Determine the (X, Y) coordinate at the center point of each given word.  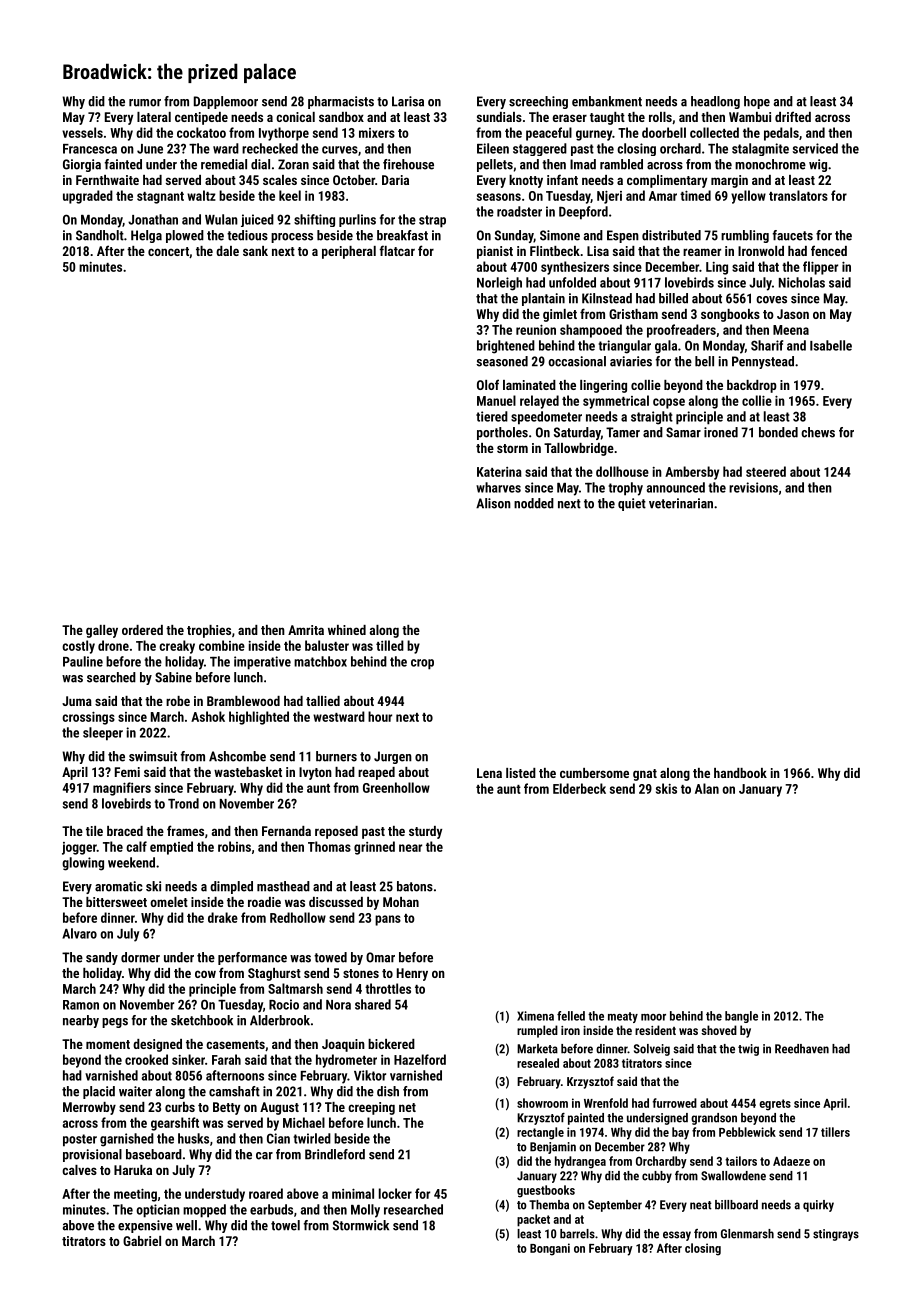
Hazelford (420, 1059)
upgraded (88, 197)
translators (798, 195)
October (354, 180)
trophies (209, 631)
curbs (180, 1107)
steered (766, 471)
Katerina (499, 472)
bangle (741, 1017)
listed (521, 773)
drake (223, 917)
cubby (657, 1177)
